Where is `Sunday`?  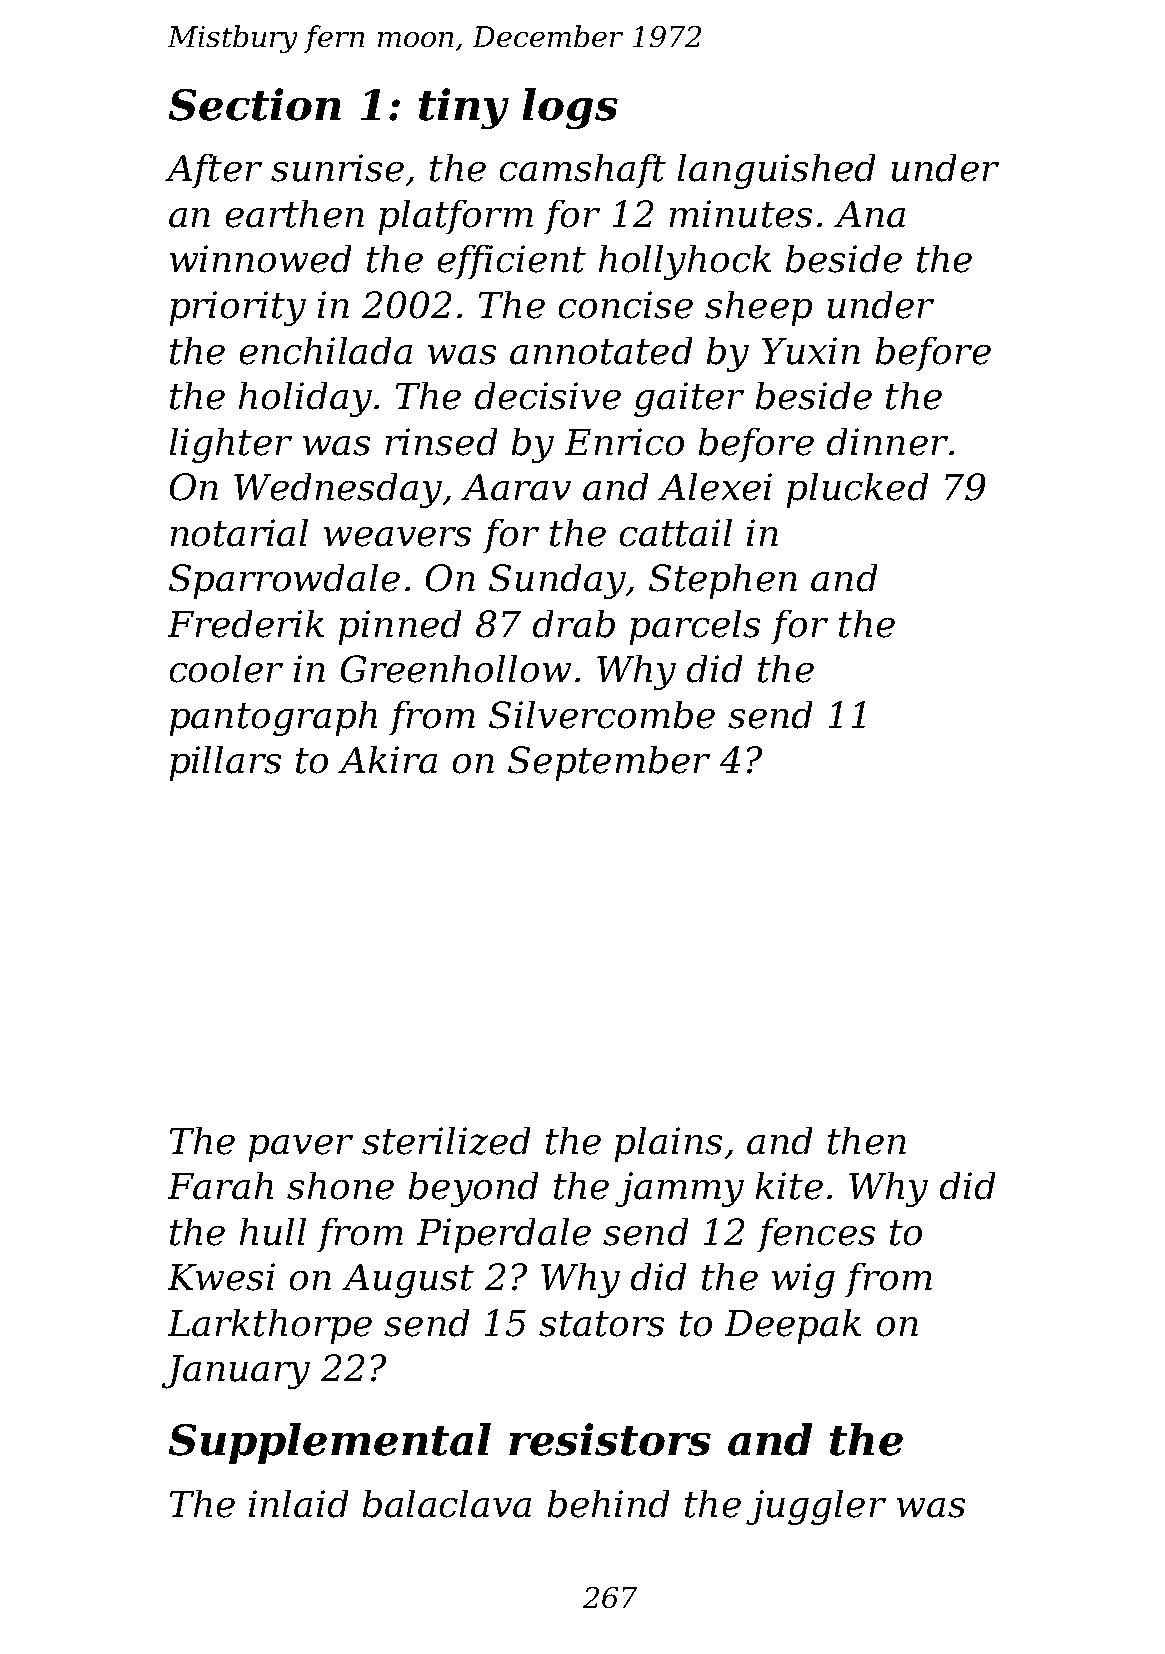
Sunday is located at coordinates (557, 581).
